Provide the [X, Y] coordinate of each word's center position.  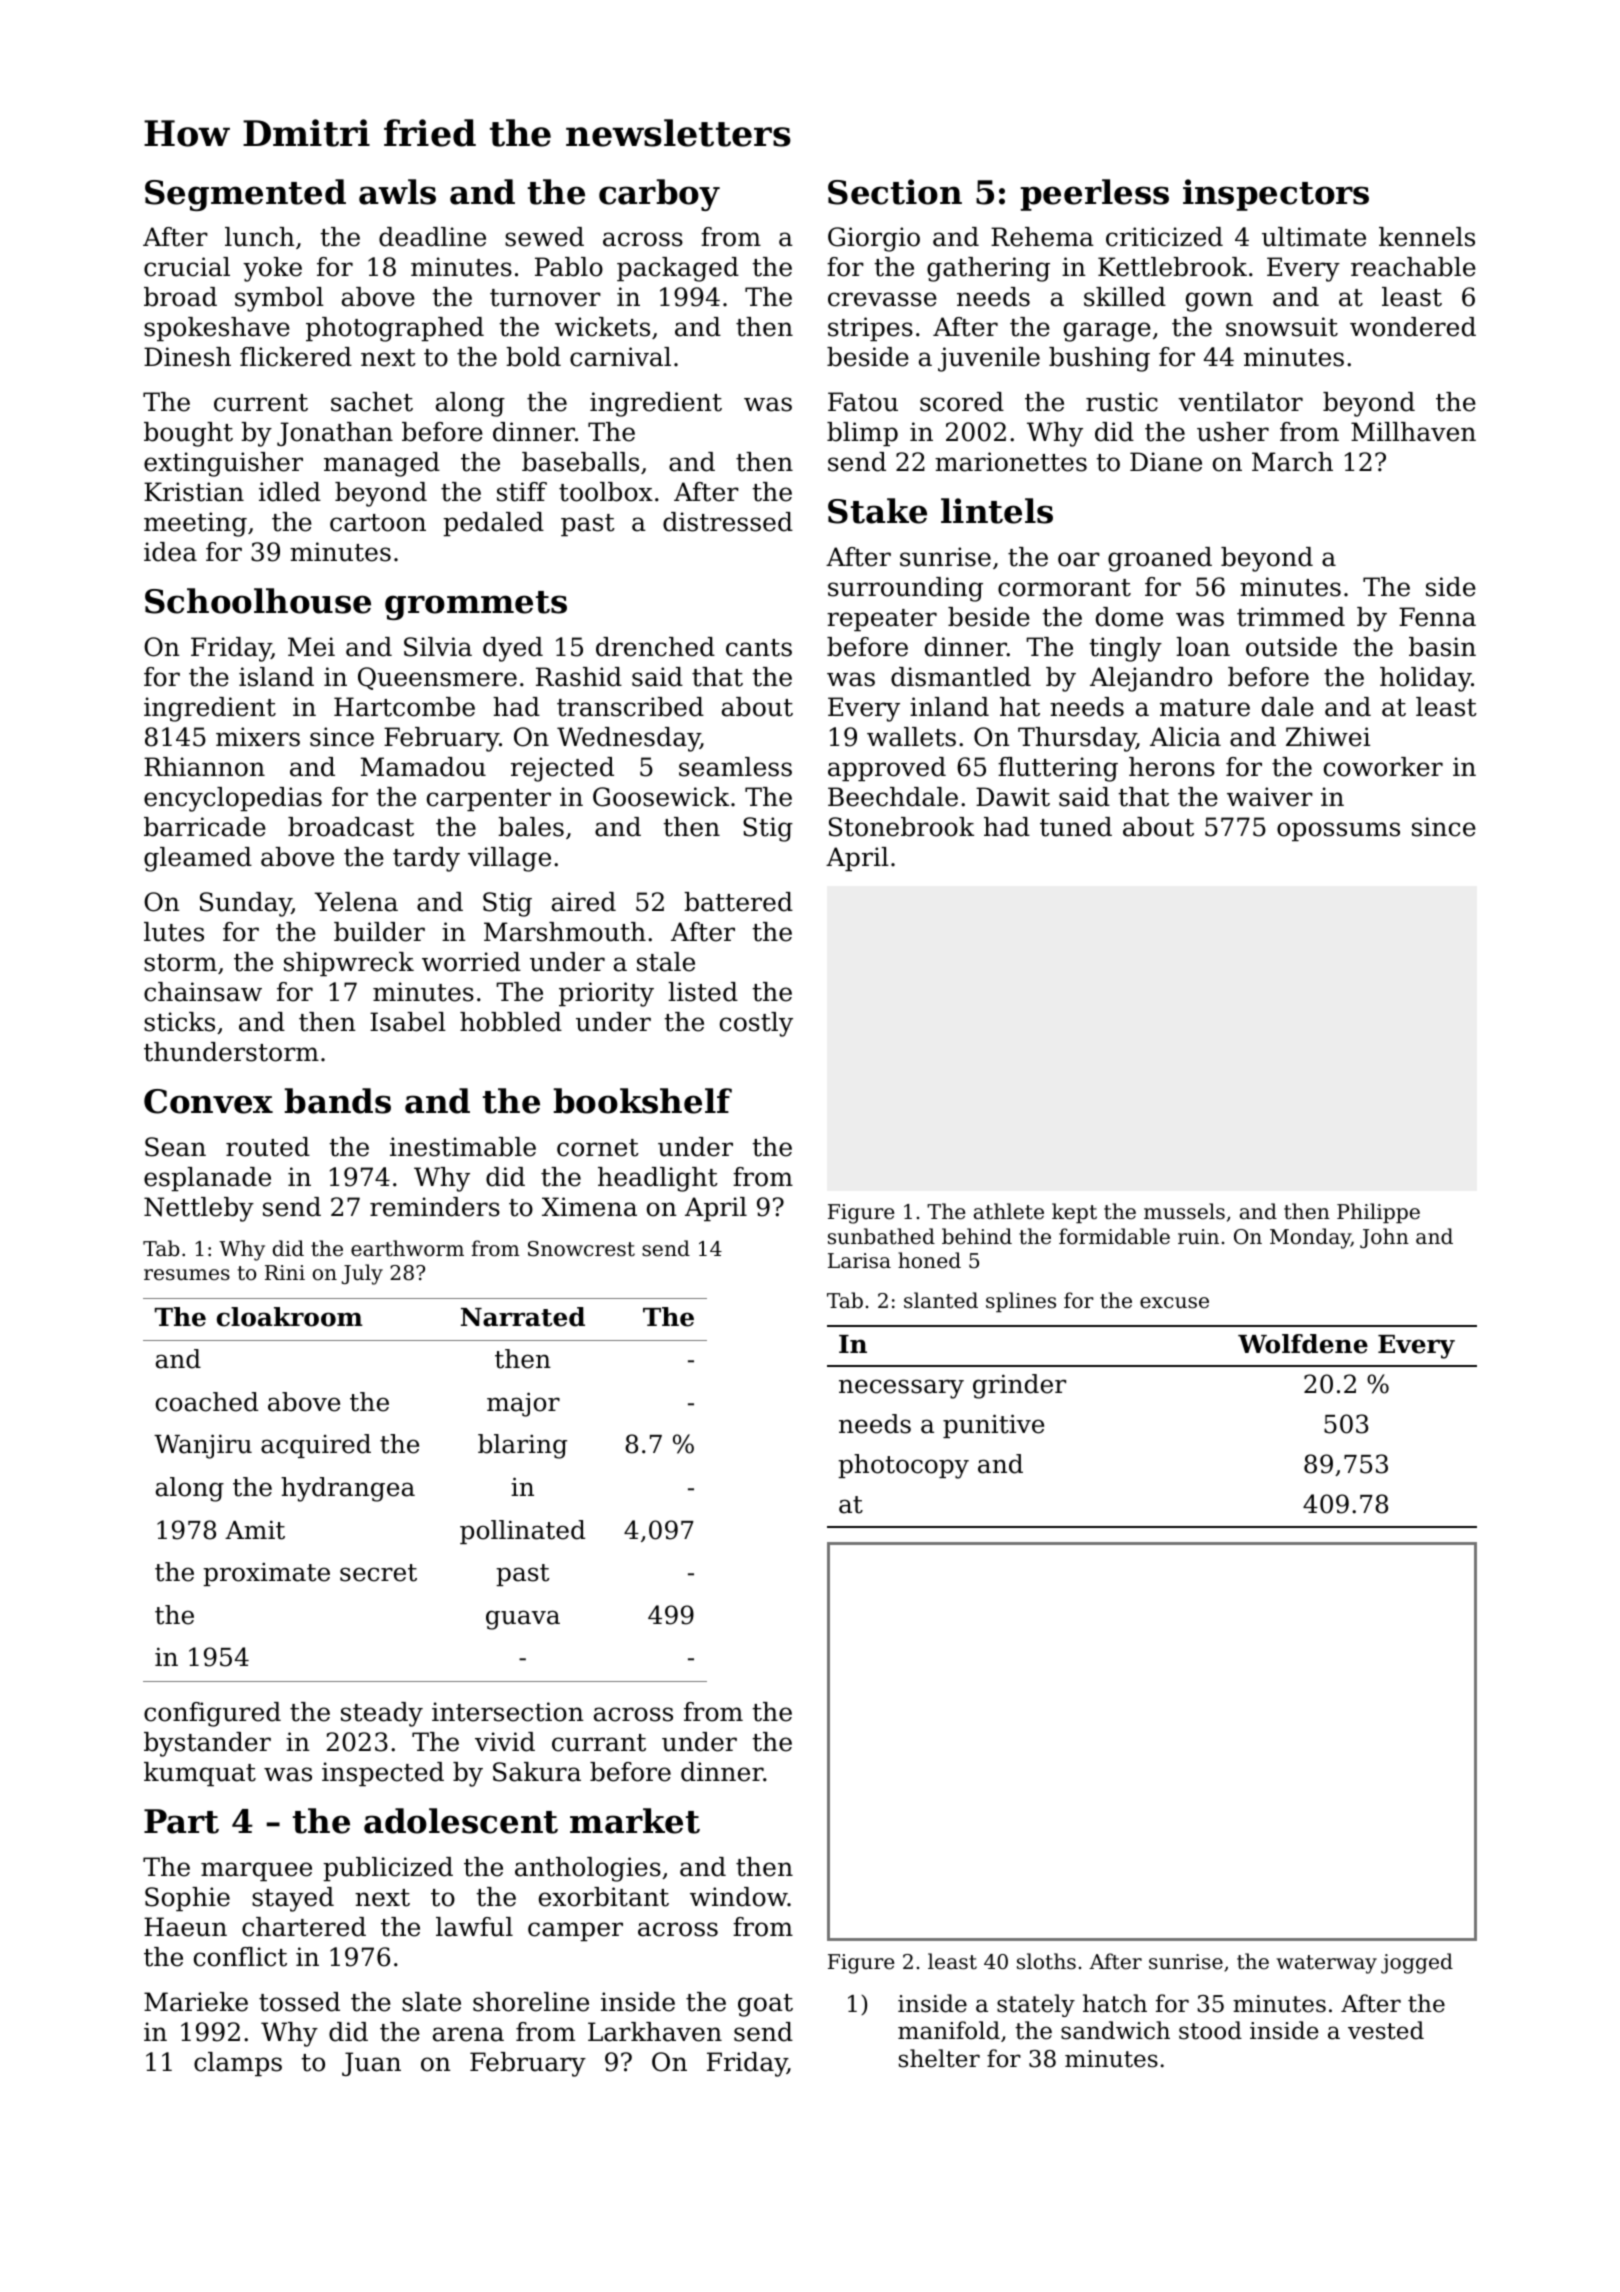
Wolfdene [1303, 1344]
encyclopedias [233, 799]
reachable [1413, 267]
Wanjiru [203, 1446]
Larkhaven [655, 2032]
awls [397, 192]
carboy [659, 195]
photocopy [903, 1466]
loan [1203, 647]
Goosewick [661, 797]
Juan [371, 2064]
